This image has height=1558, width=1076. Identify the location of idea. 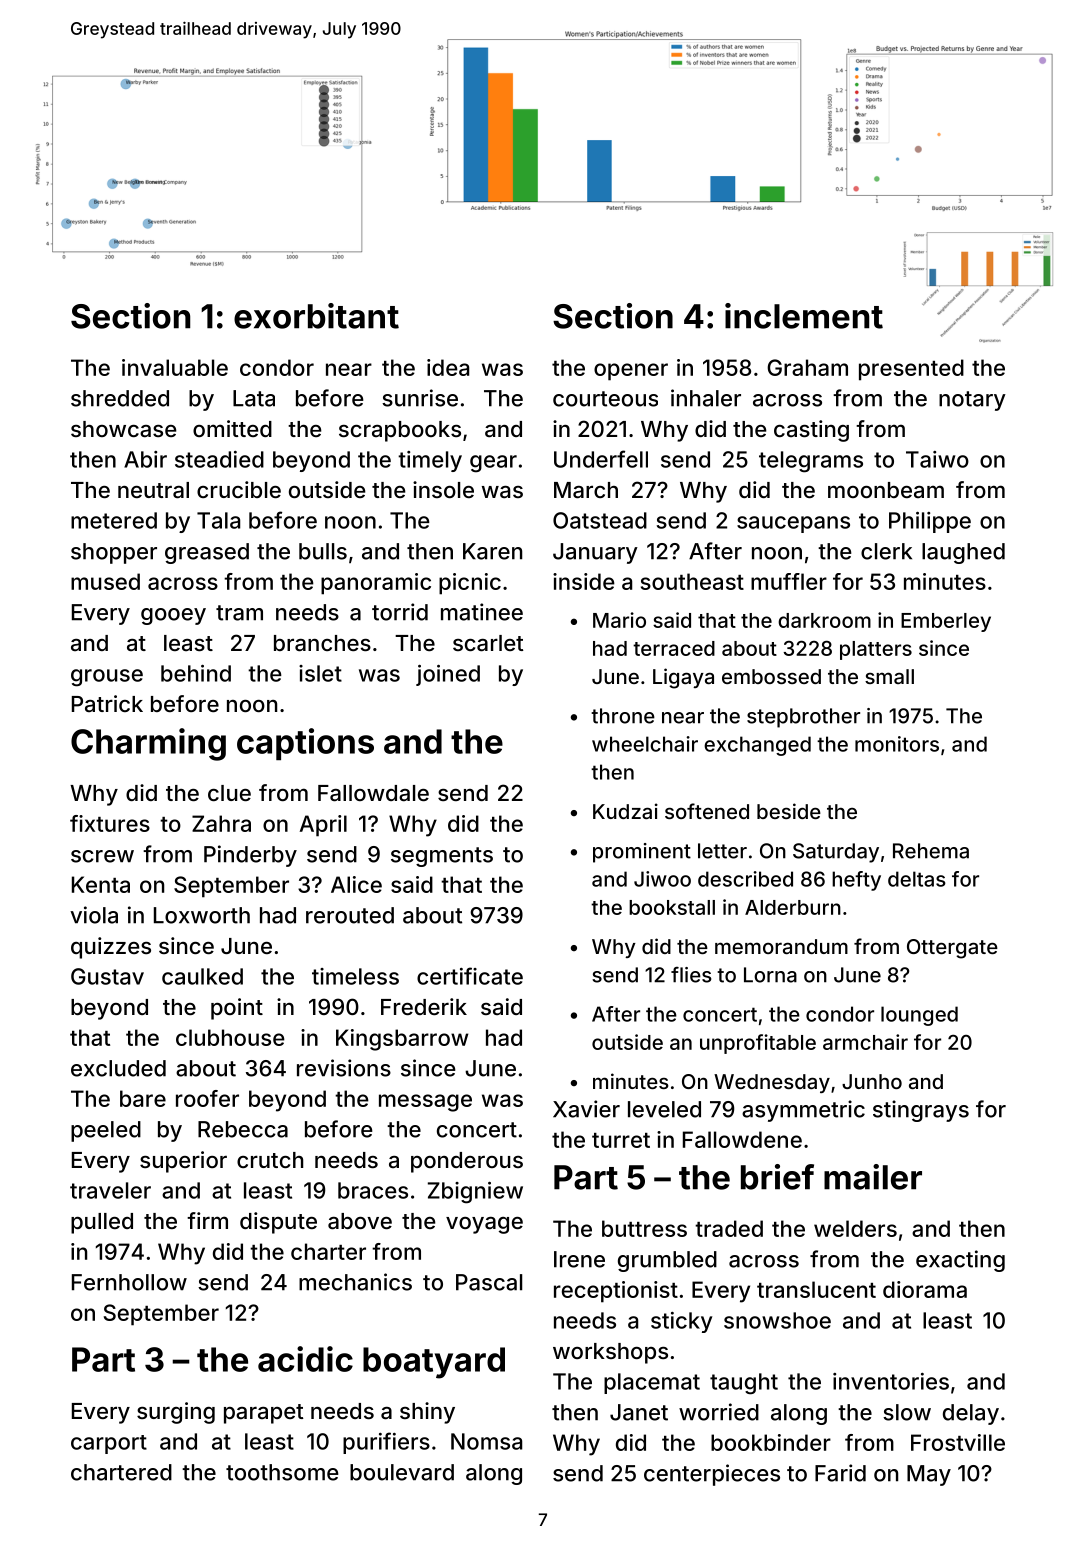
(448, 367).
